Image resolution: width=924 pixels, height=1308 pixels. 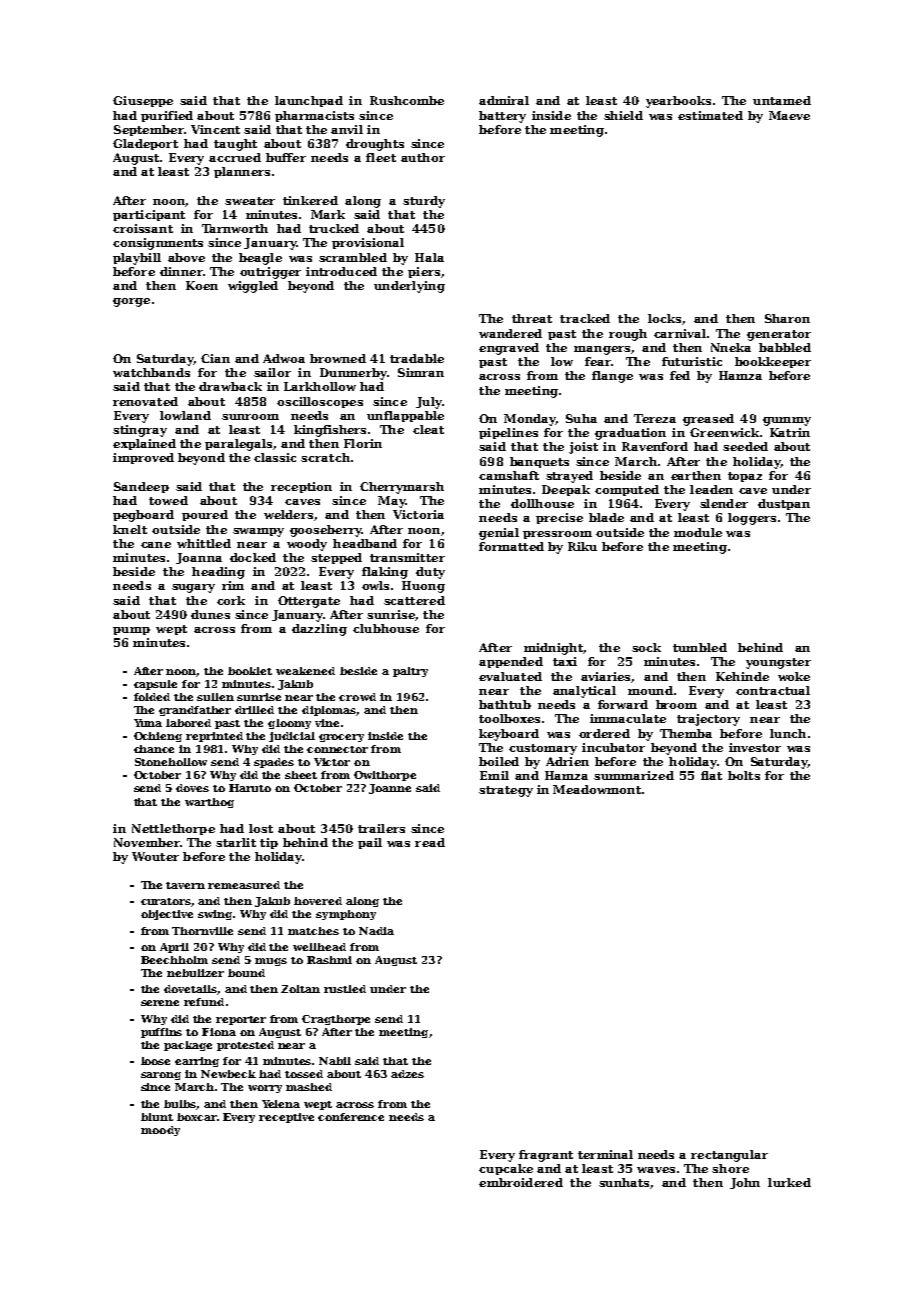 I want to click on strategy, so click(x=506, y=791).
